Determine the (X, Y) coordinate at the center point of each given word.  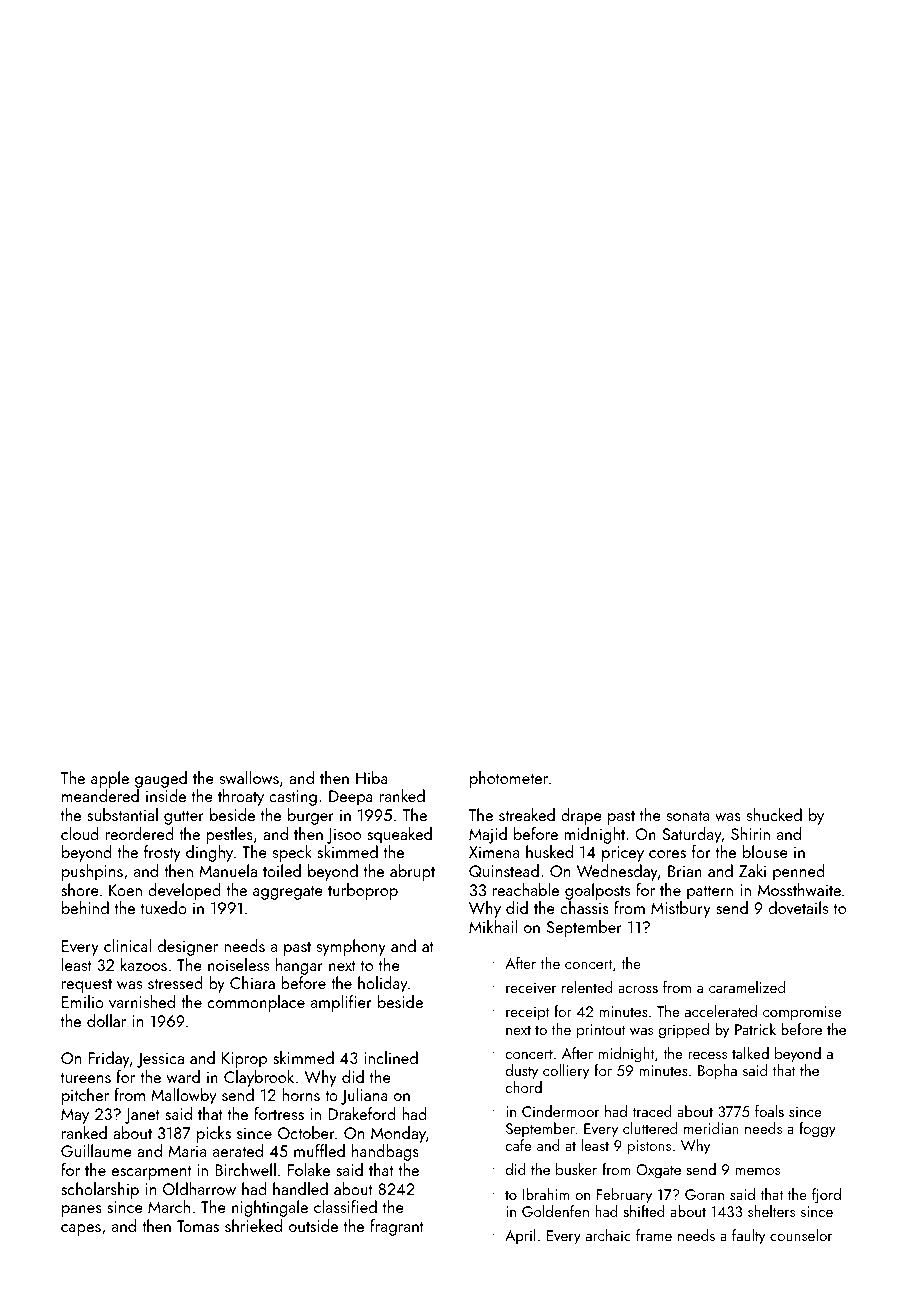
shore (80, 889)
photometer (509, 779)
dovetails (798, 907)
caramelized (747, 987)
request (87, 986)
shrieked (253, 1225)
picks (214, 1134)
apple (110, 779)
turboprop (363, 891)
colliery (566, 1072)
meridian (711, 1128)
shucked (774, 814)
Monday (398, 1134)
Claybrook (259, 1078)
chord (523, 1087)
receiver (531, 987)
